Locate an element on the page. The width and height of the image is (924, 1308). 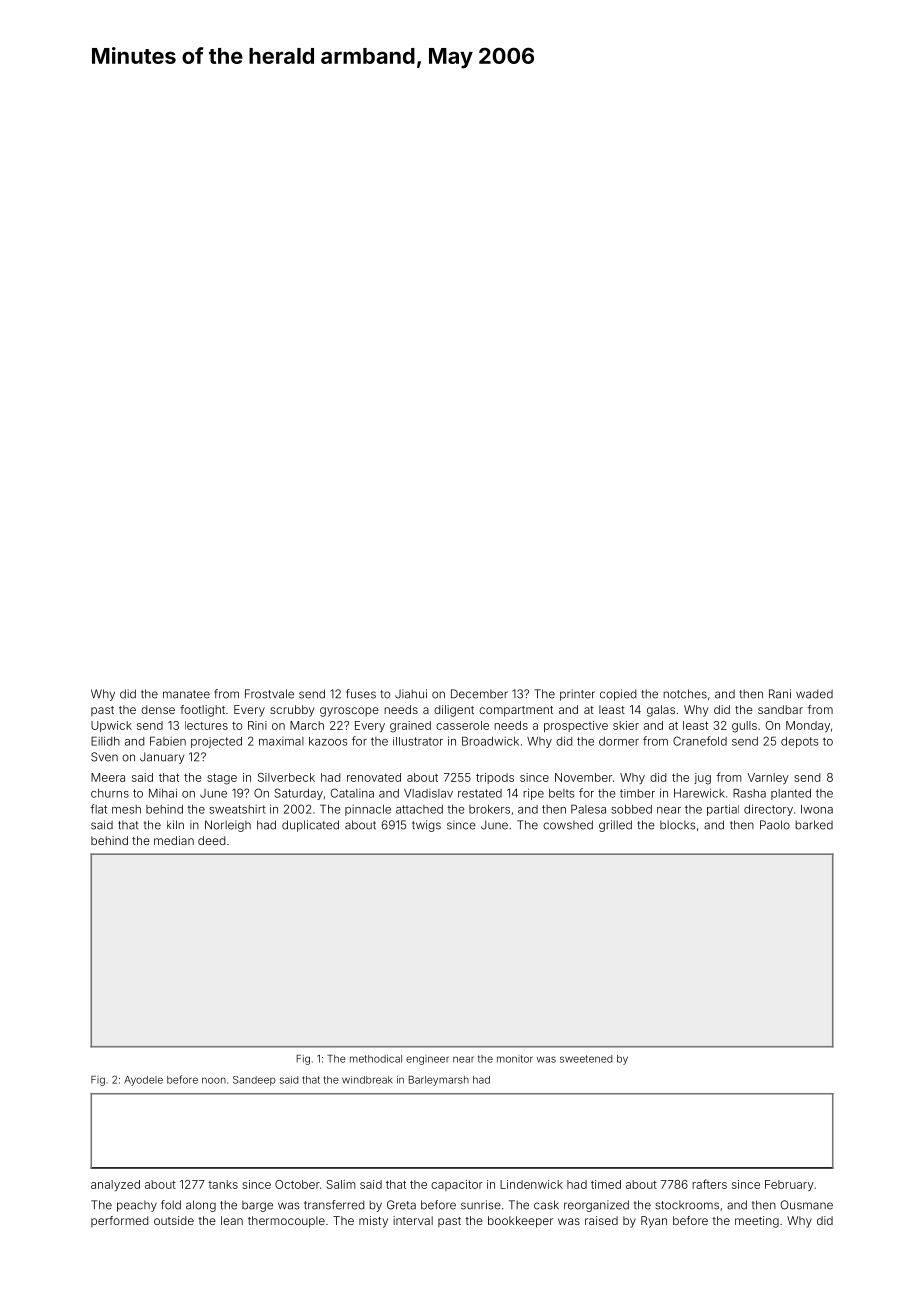
Paolo is located at coordinates (775, 825).
